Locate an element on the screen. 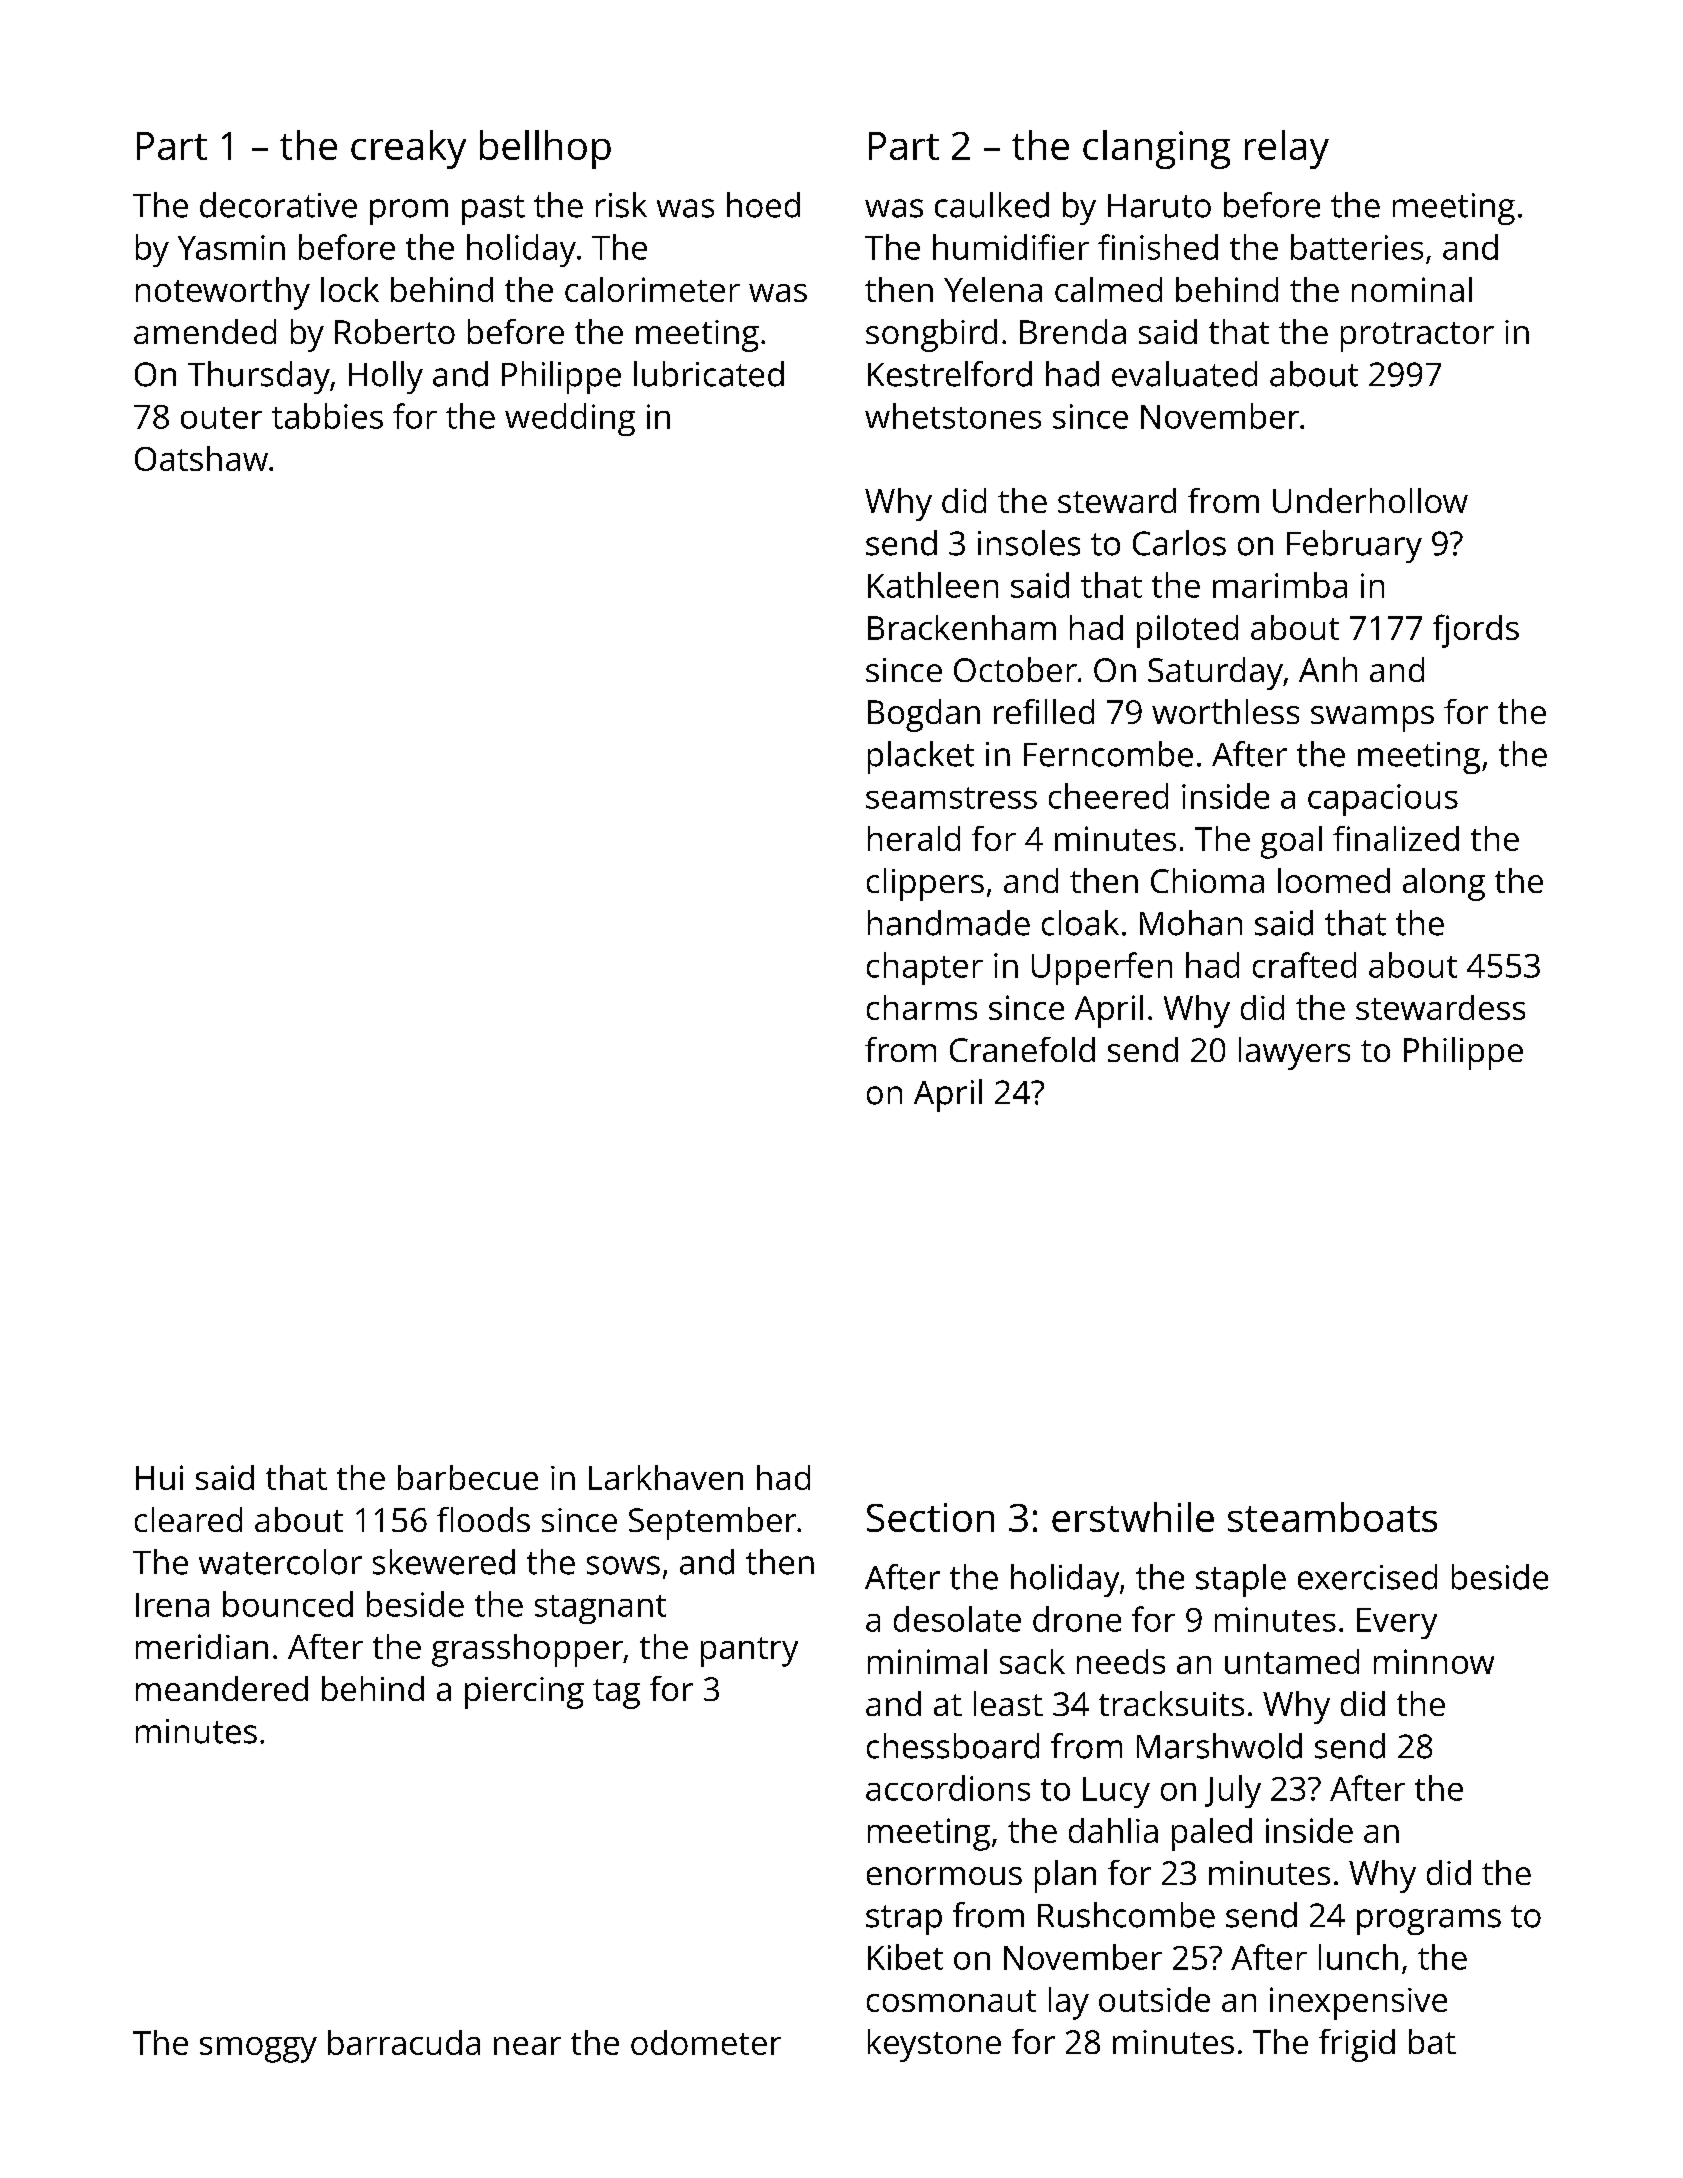 The height and width of the screenshot is (2178, 1683). chapter is located at coordinates (925, 968).
